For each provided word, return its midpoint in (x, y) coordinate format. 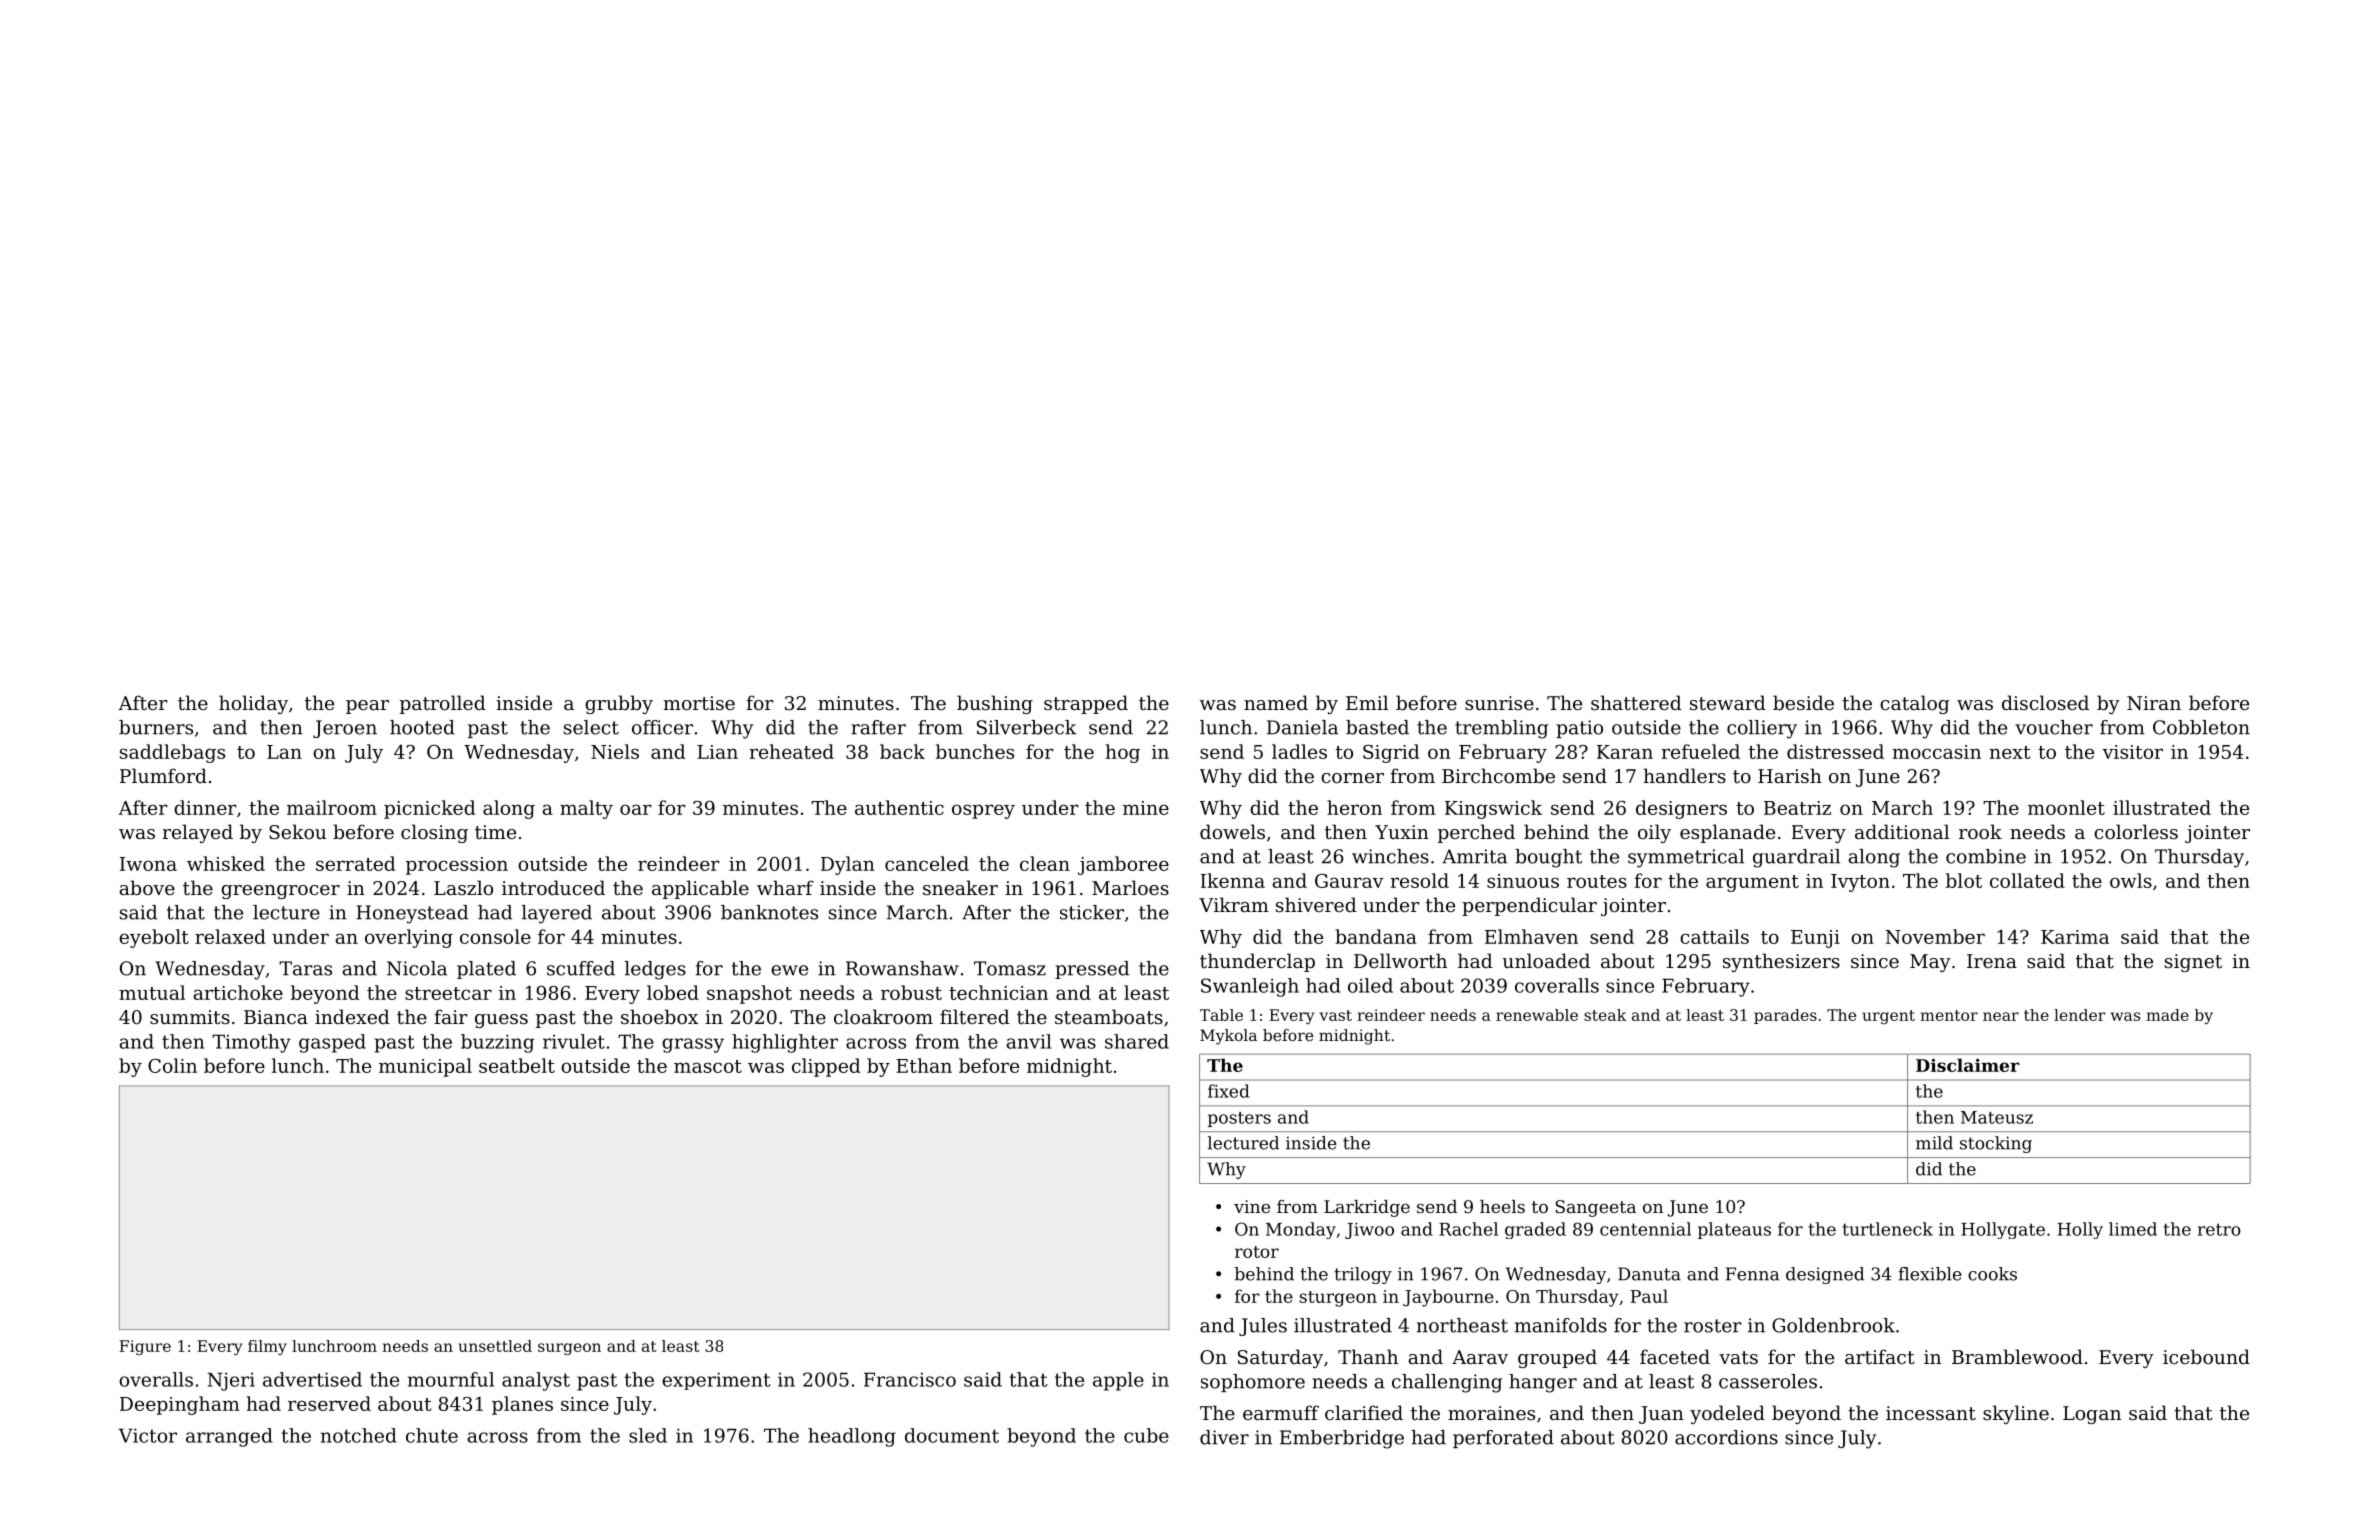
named (1276, 702)
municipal (425, 1067)
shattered (1636, 702)
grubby (619, 704)
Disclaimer (1967, 1065)
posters (1239, 1119)
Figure (145, 1347)
